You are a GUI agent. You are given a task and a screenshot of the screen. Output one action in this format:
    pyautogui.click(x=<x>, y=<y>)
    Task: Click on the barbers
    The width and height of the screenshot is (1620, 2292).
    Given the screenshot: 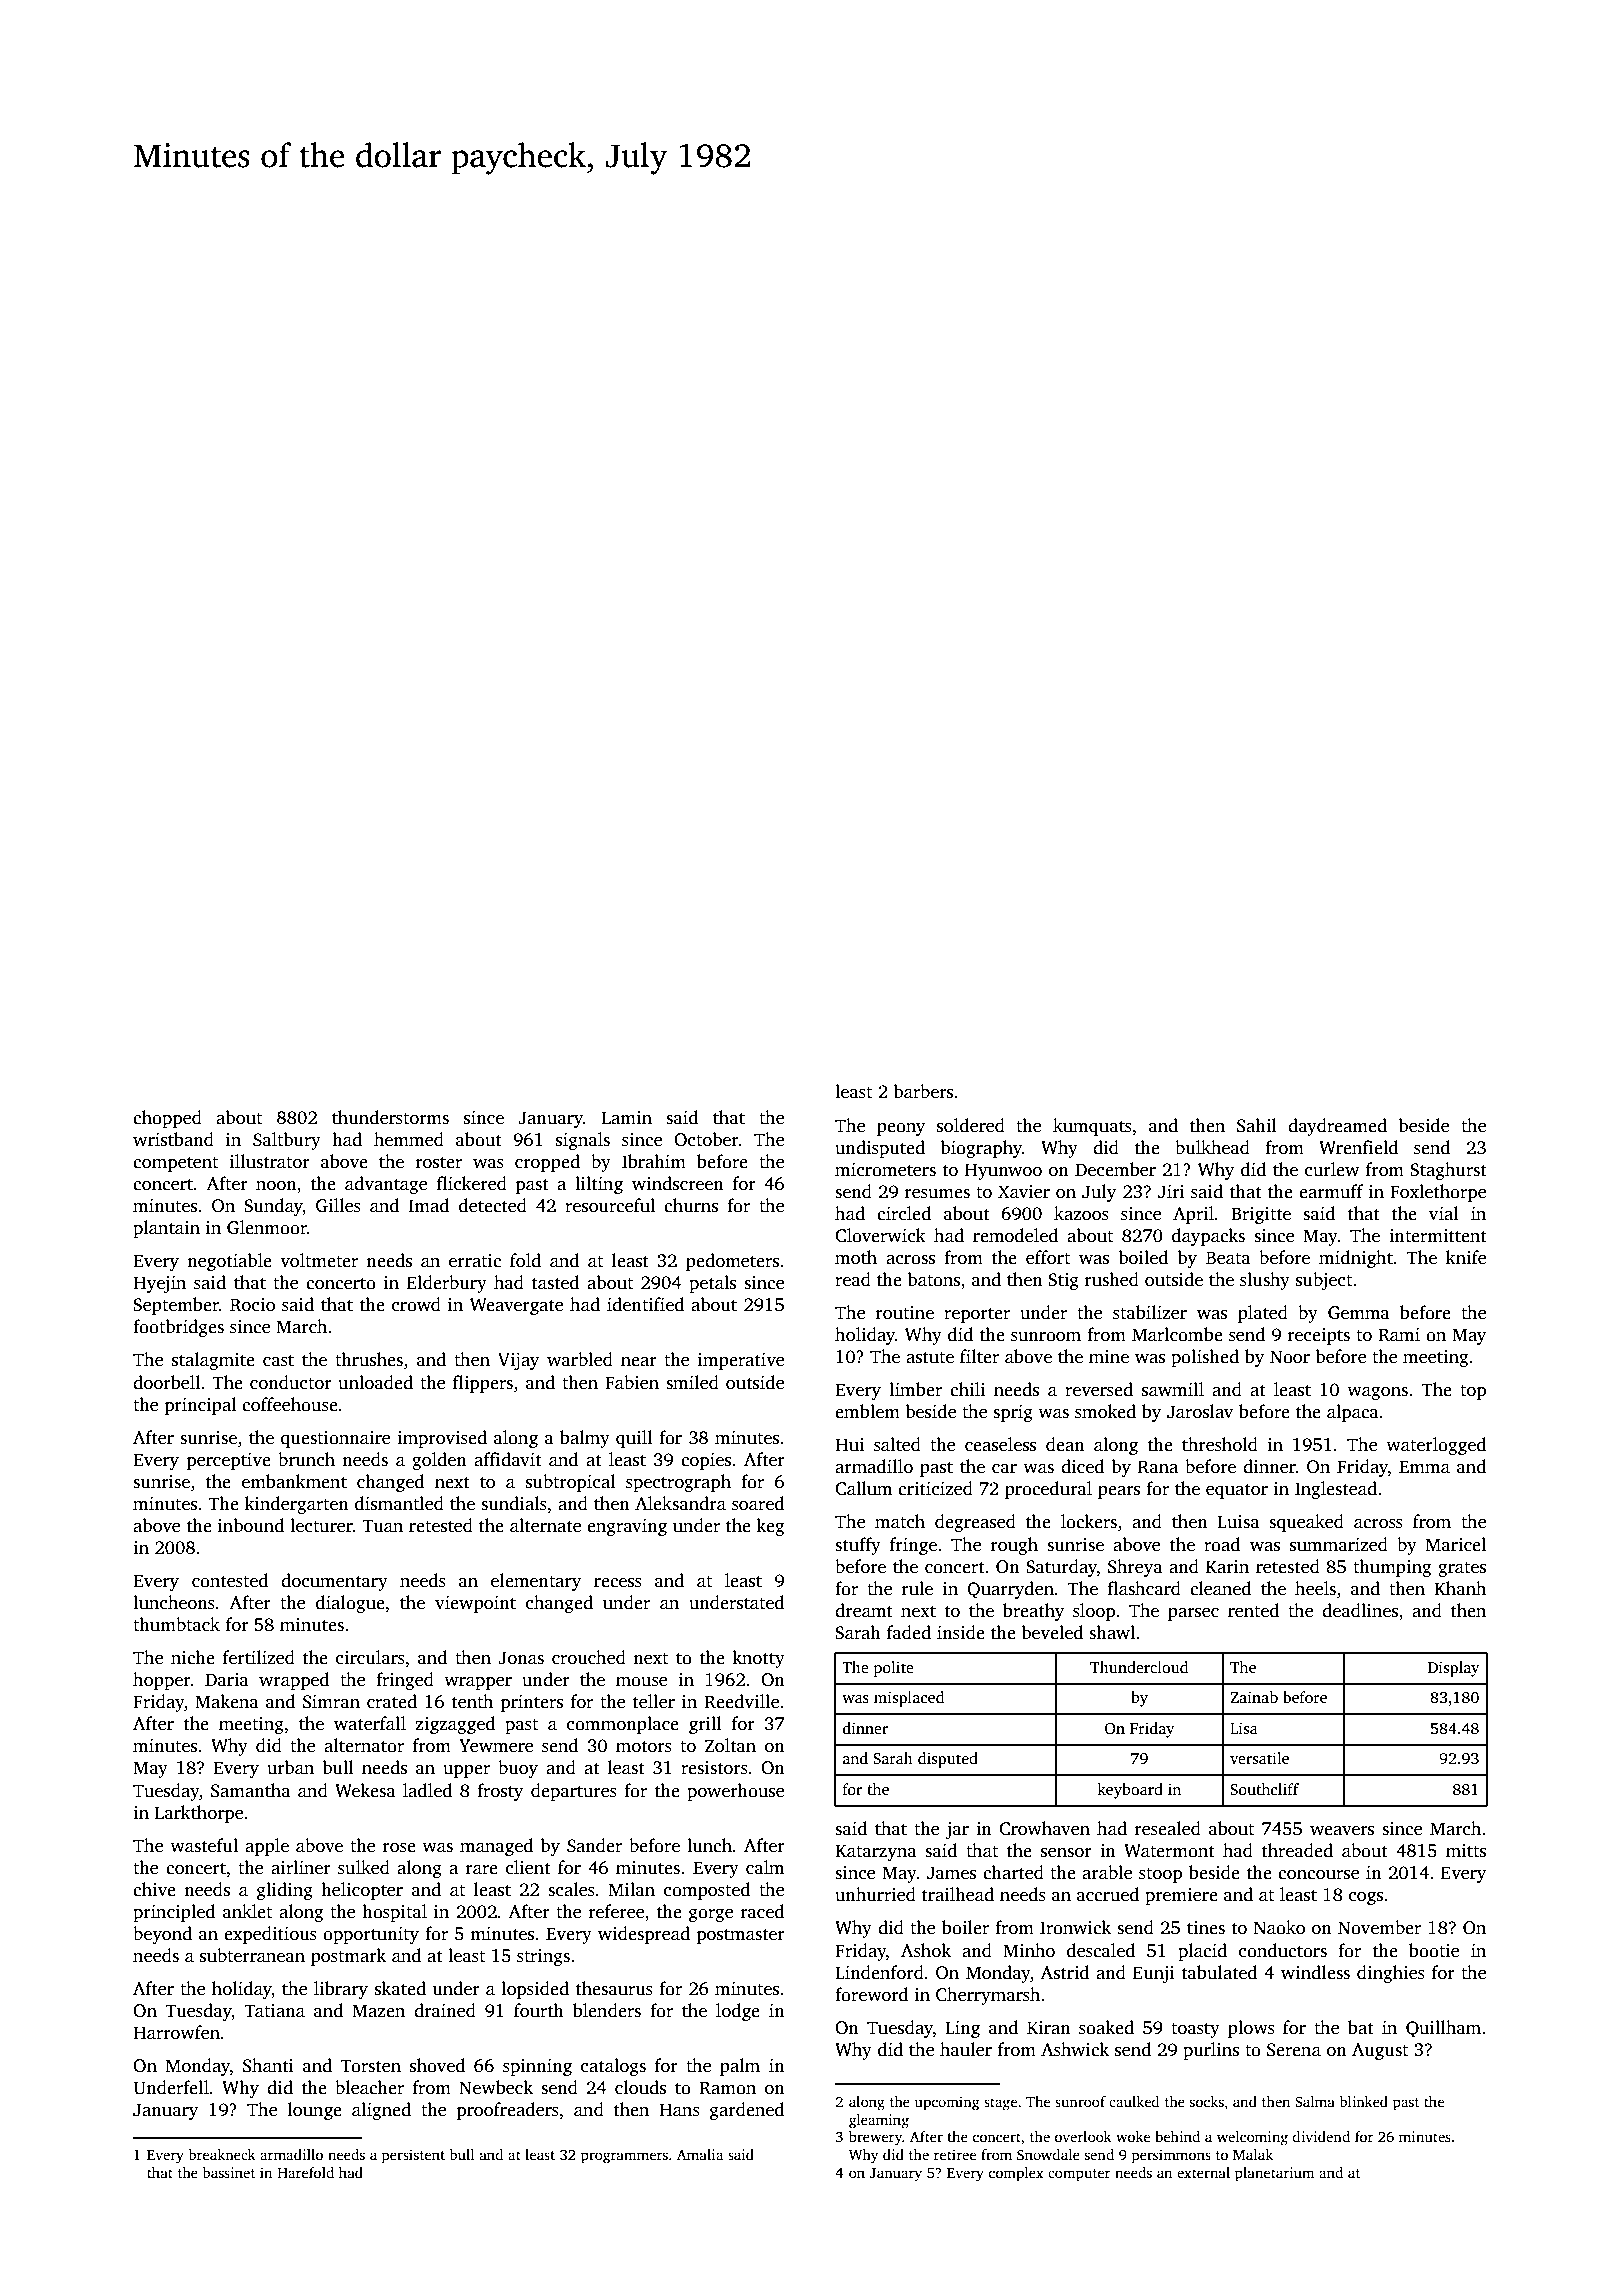 What is the action you would take?
    pyautogui.click(x=923, y=1091)
